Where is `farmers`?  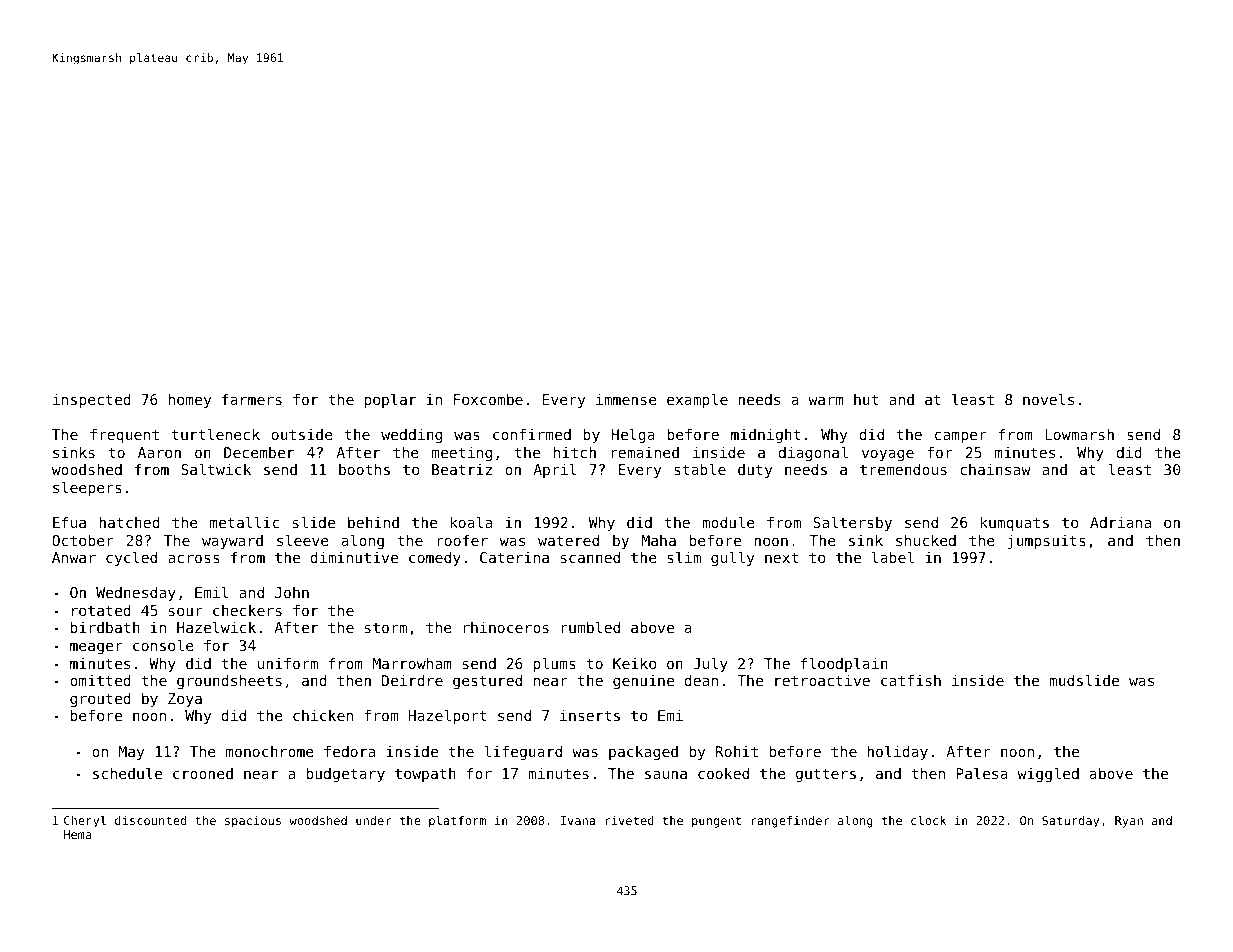
farmers is located at coordinates (252, 399).
